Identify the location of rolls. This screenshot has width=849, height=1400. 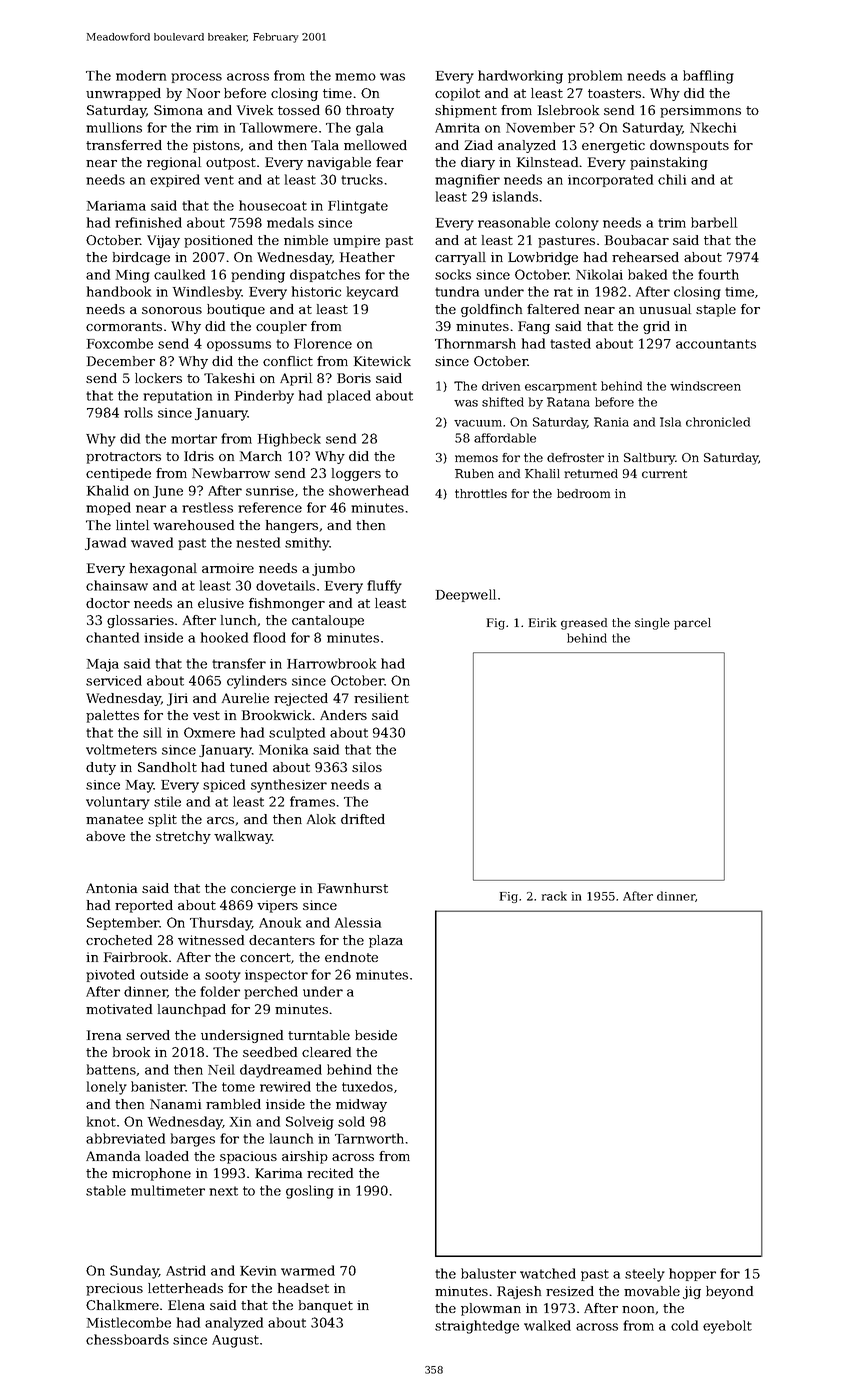
(138, 412).
